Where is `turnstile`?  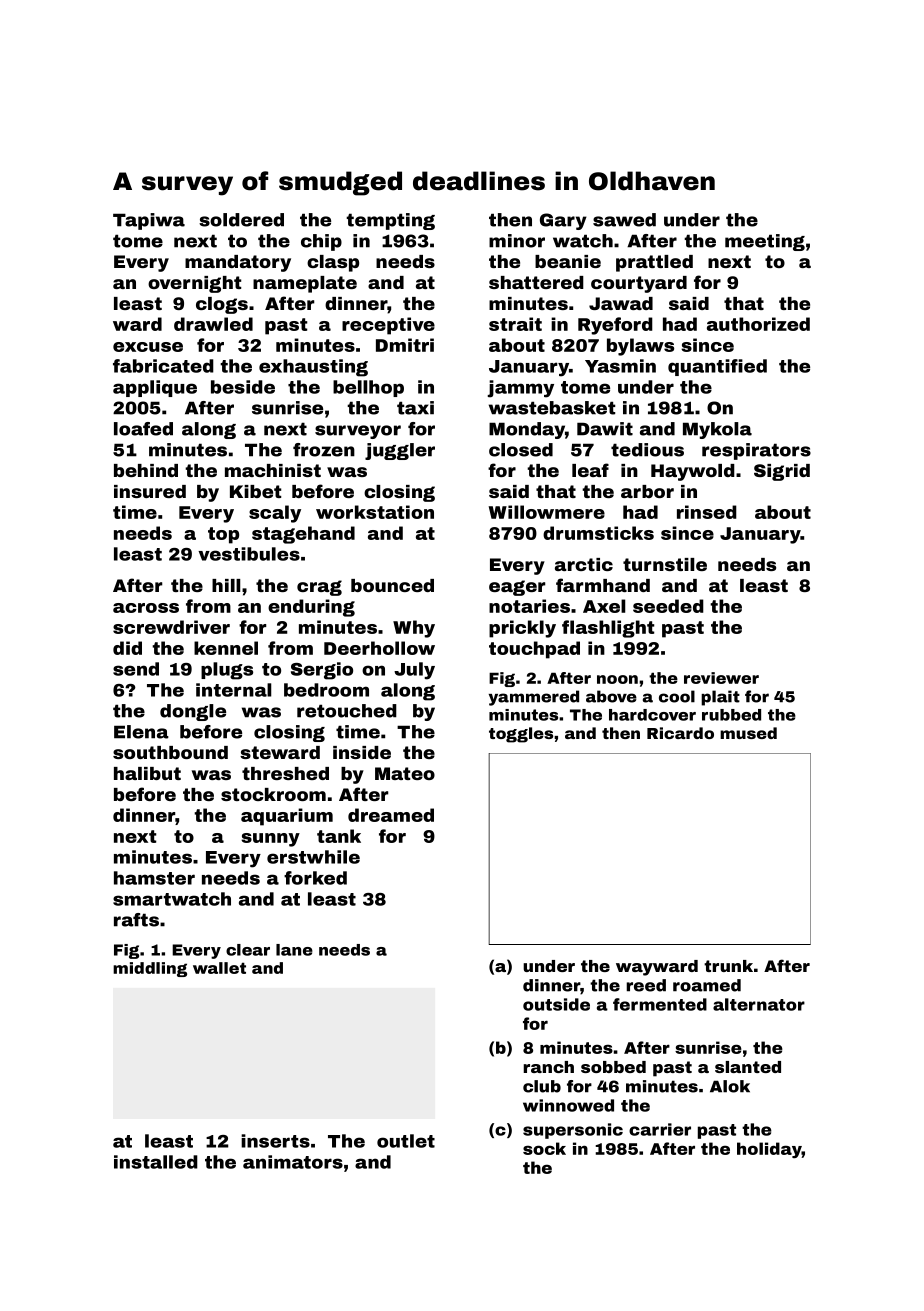 turnstile is located at coordinates (665, 564).
